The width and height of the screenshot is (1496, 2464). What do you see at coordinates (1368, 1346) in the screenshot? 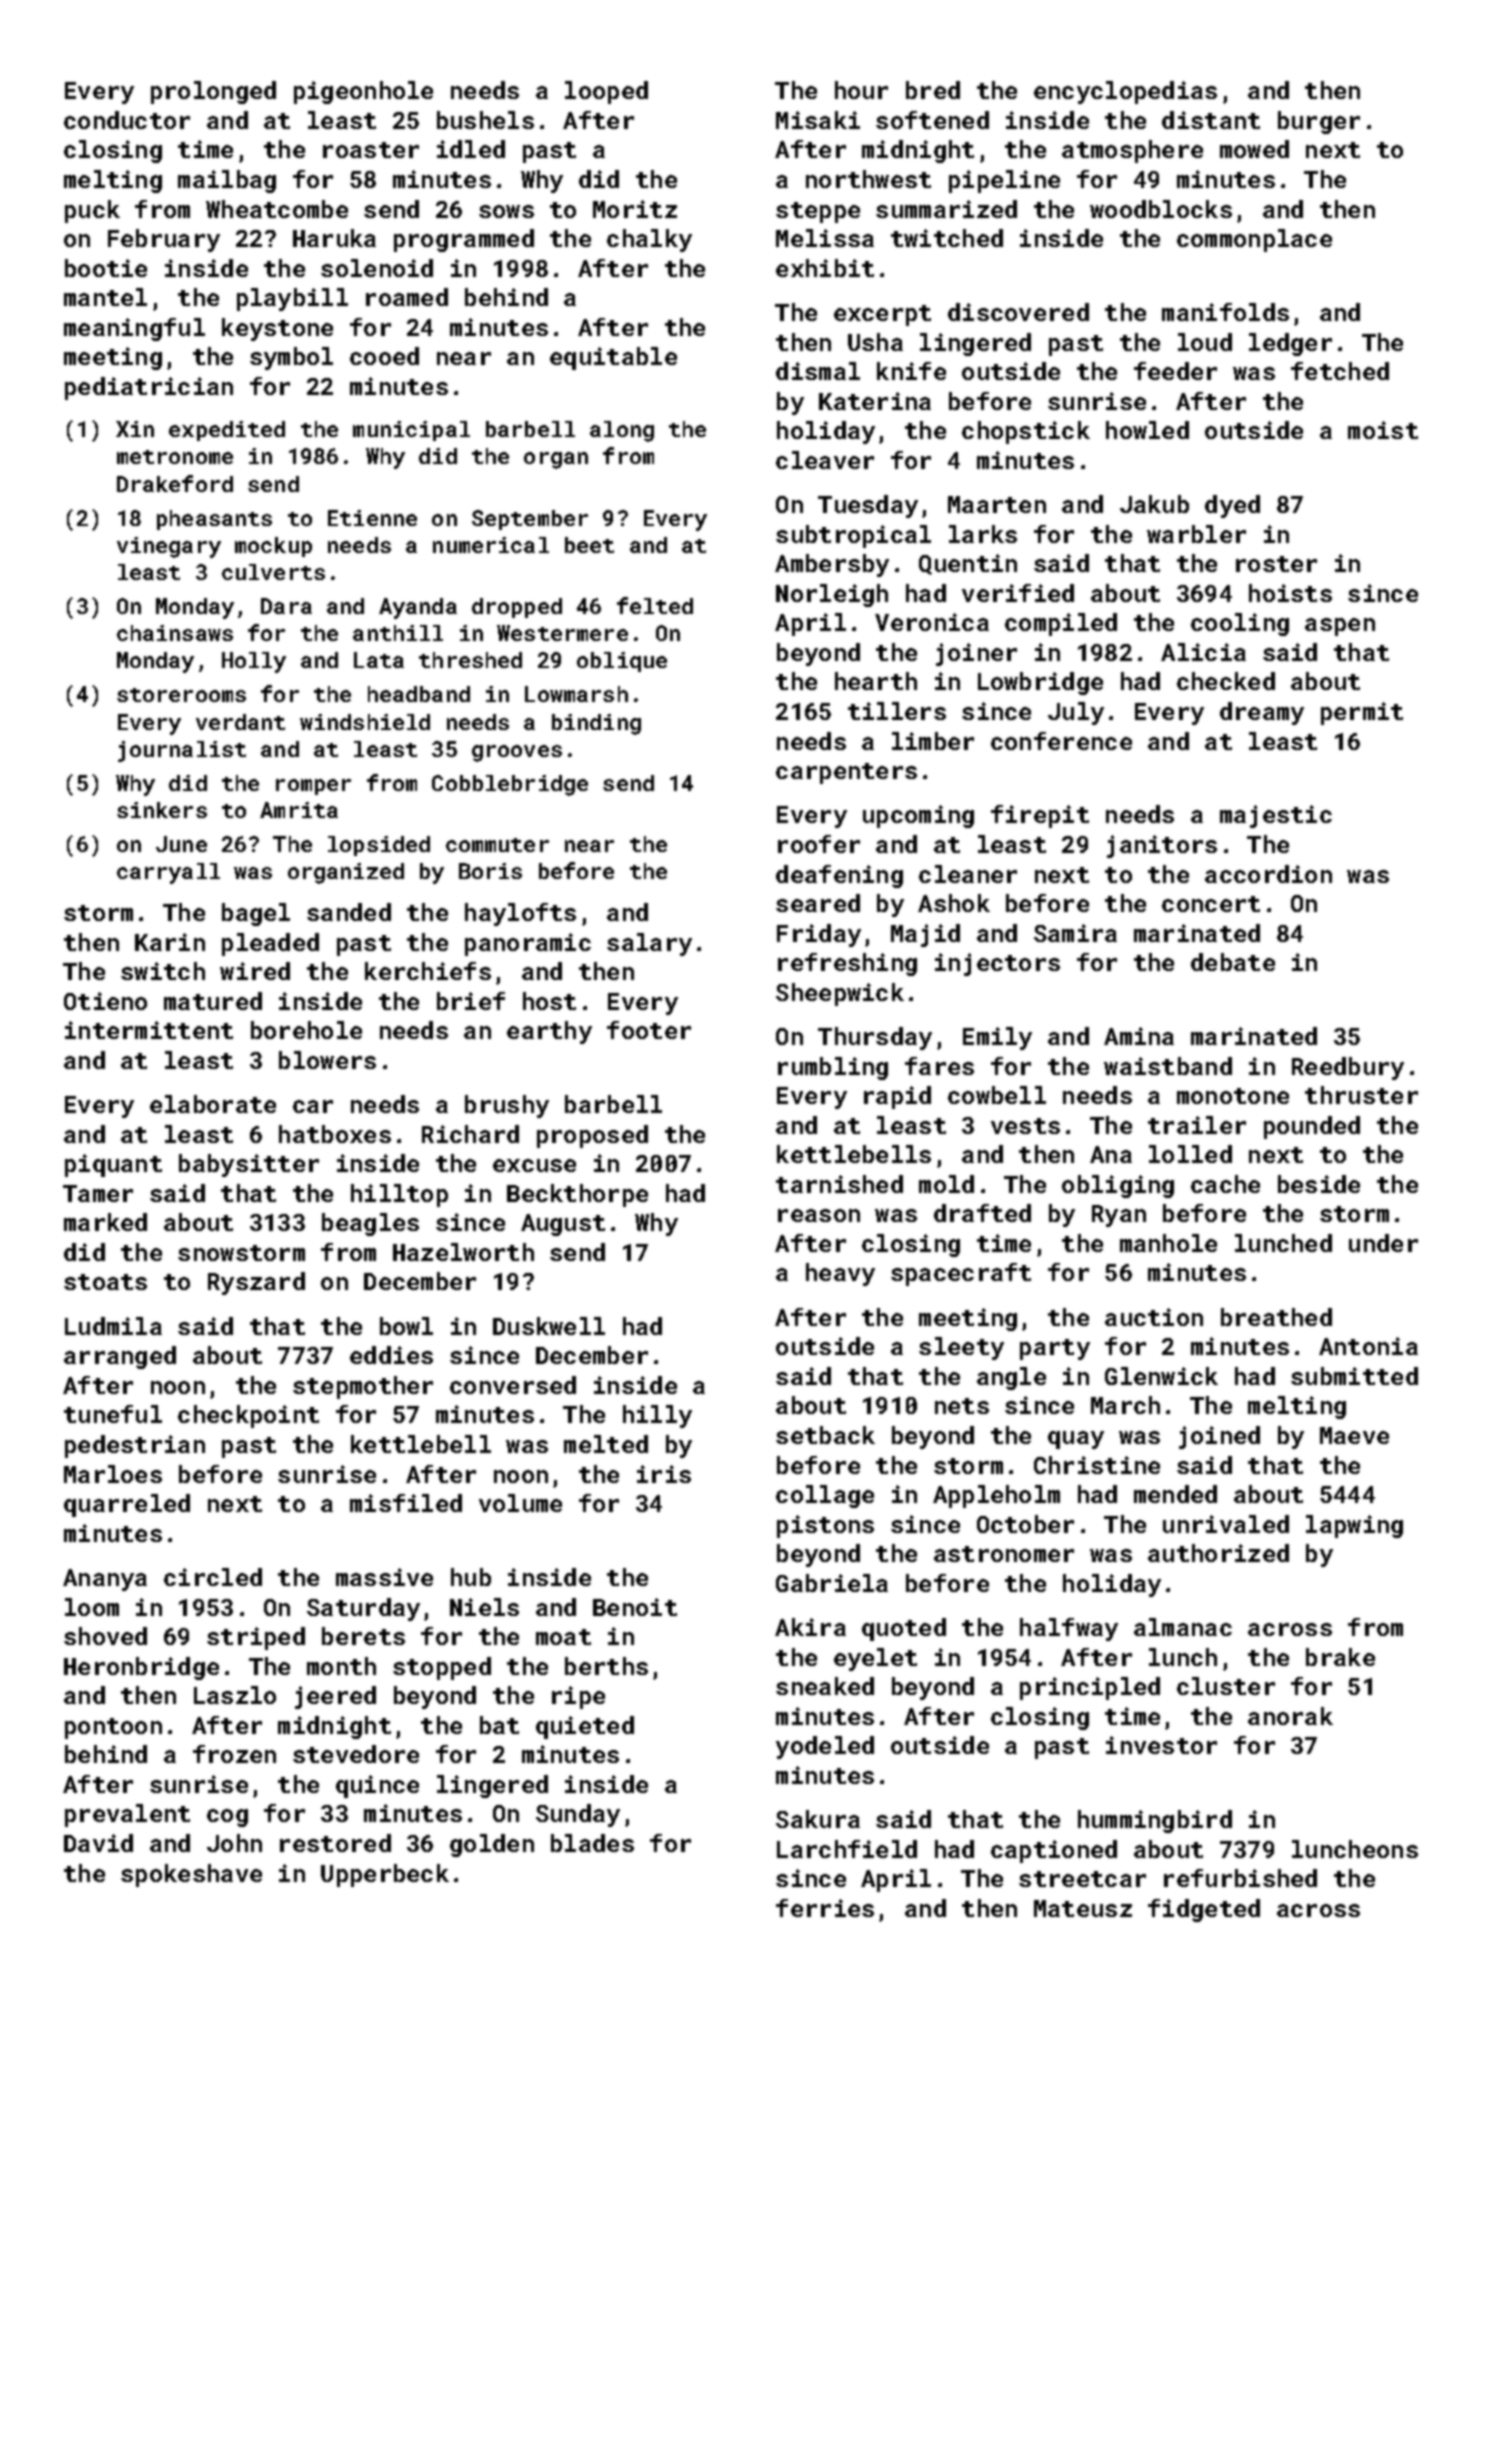
I see `Antonia` at bounding box center [1368, 1346].
